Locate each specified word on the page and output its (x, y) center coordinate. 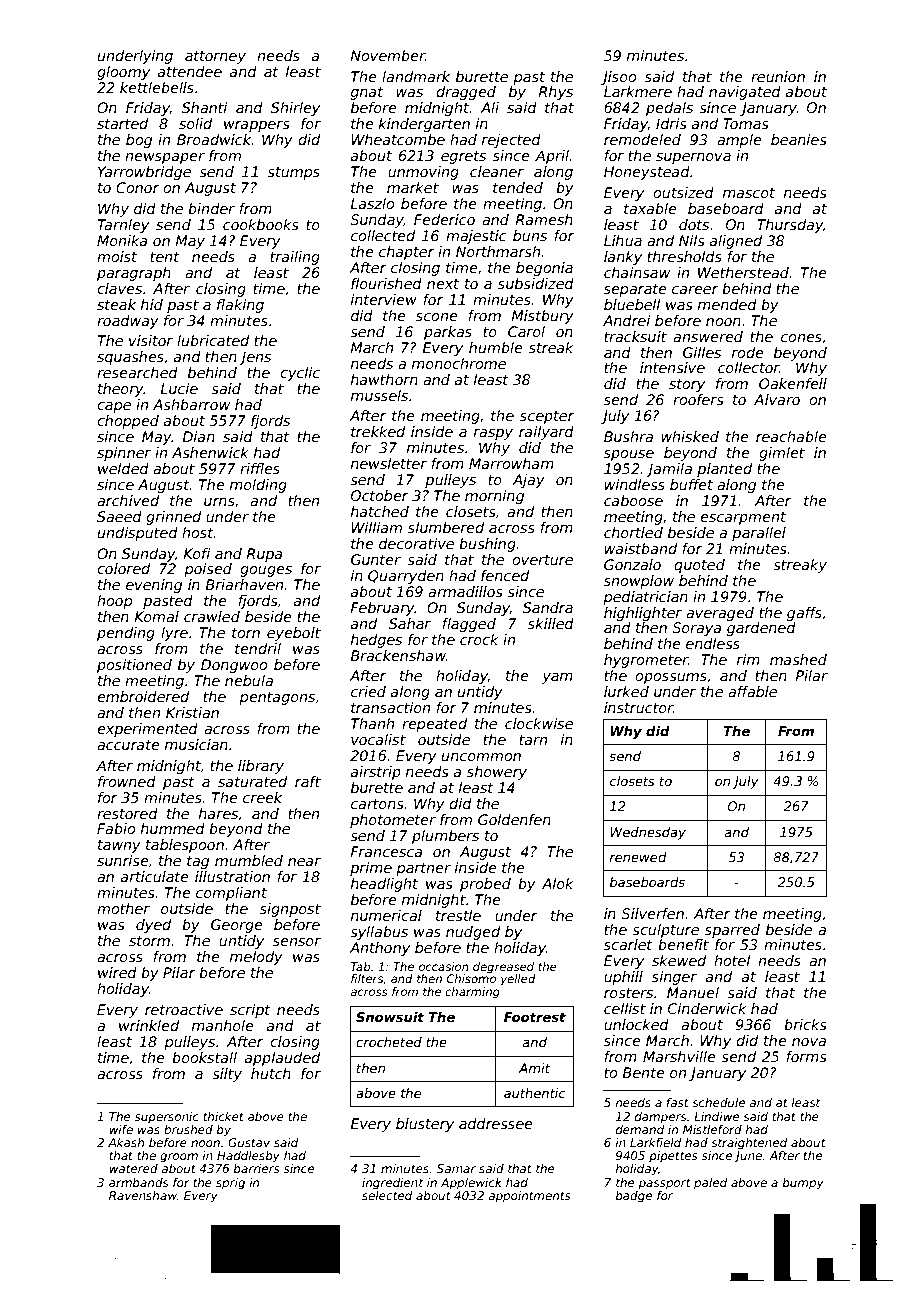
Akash (126, 1142)
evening (154, 586)
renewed (638, 857)
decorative (416, 543)
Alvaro (777, 399)
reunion (778, 76)
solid (195, 123)
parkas (448, 333)
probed (485, 885)
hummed (173, 828)
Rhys (555, 93)
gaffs (804, 614)
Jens (255, 358)
